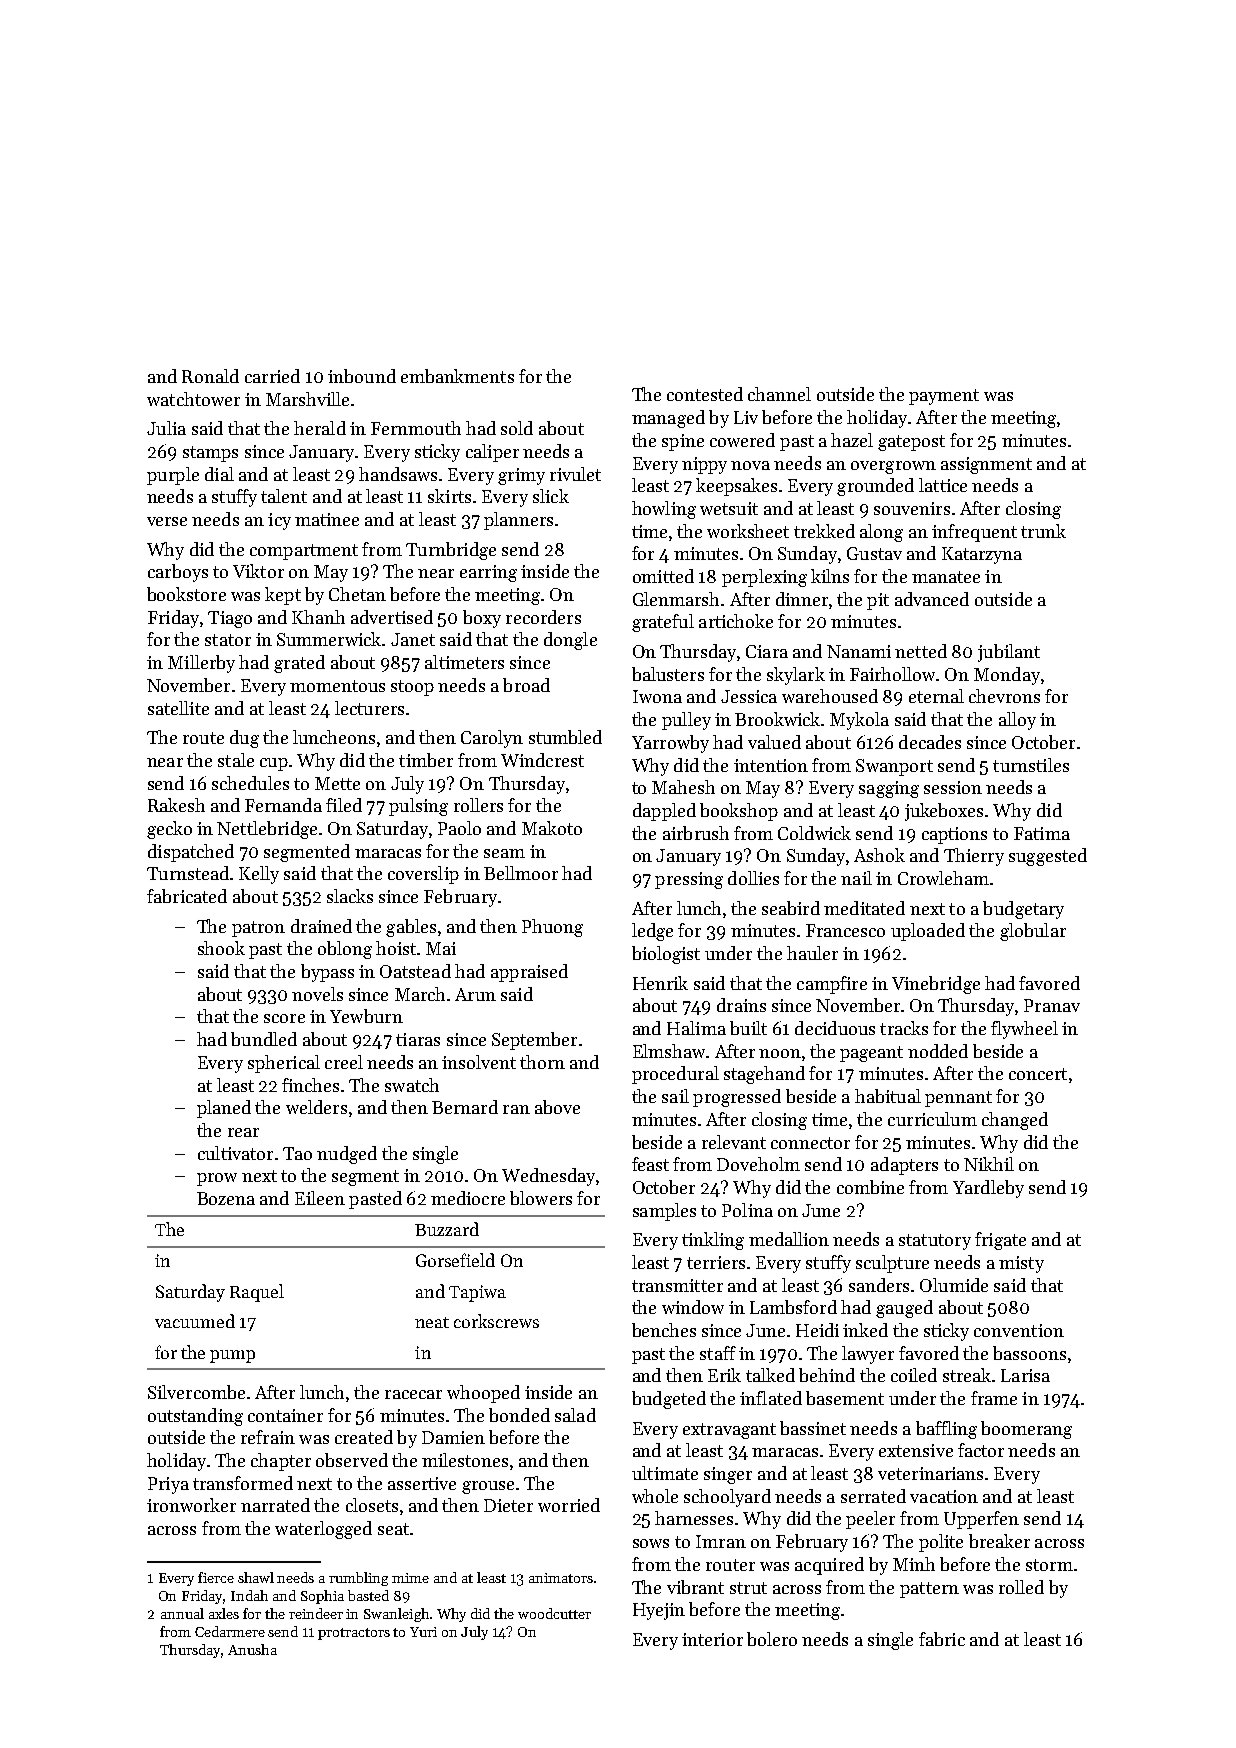 The height and width of the screenshot is (1748, 1236). I want to click on stoop, so click(412, 688).
